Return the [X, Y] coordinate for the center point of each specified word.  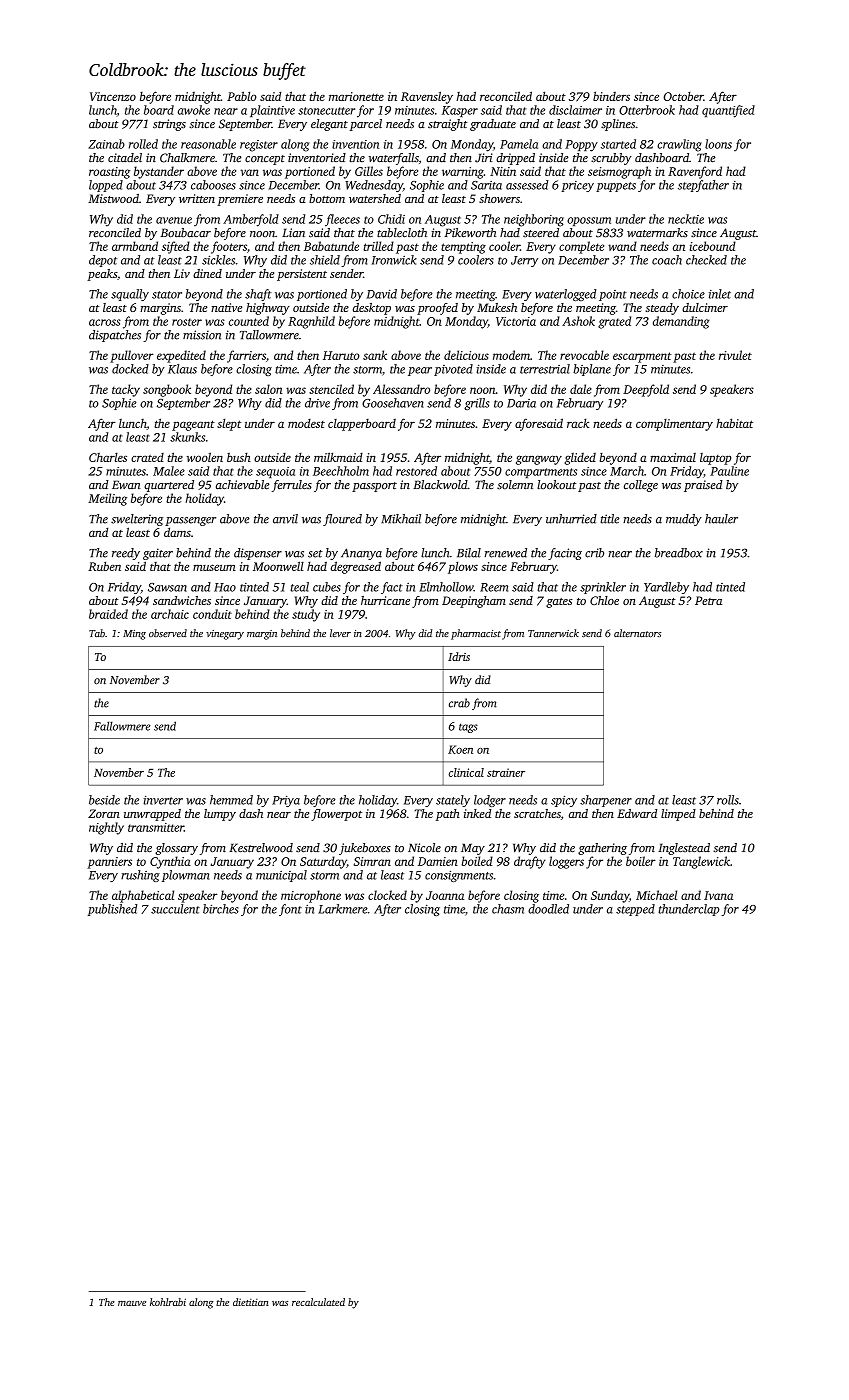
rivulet [735, 355]
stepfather [703, 186]
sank [375, 355]
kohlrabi [168, 1302]
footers [229, 247]
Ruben [104, 566]
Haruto [341, 355]
